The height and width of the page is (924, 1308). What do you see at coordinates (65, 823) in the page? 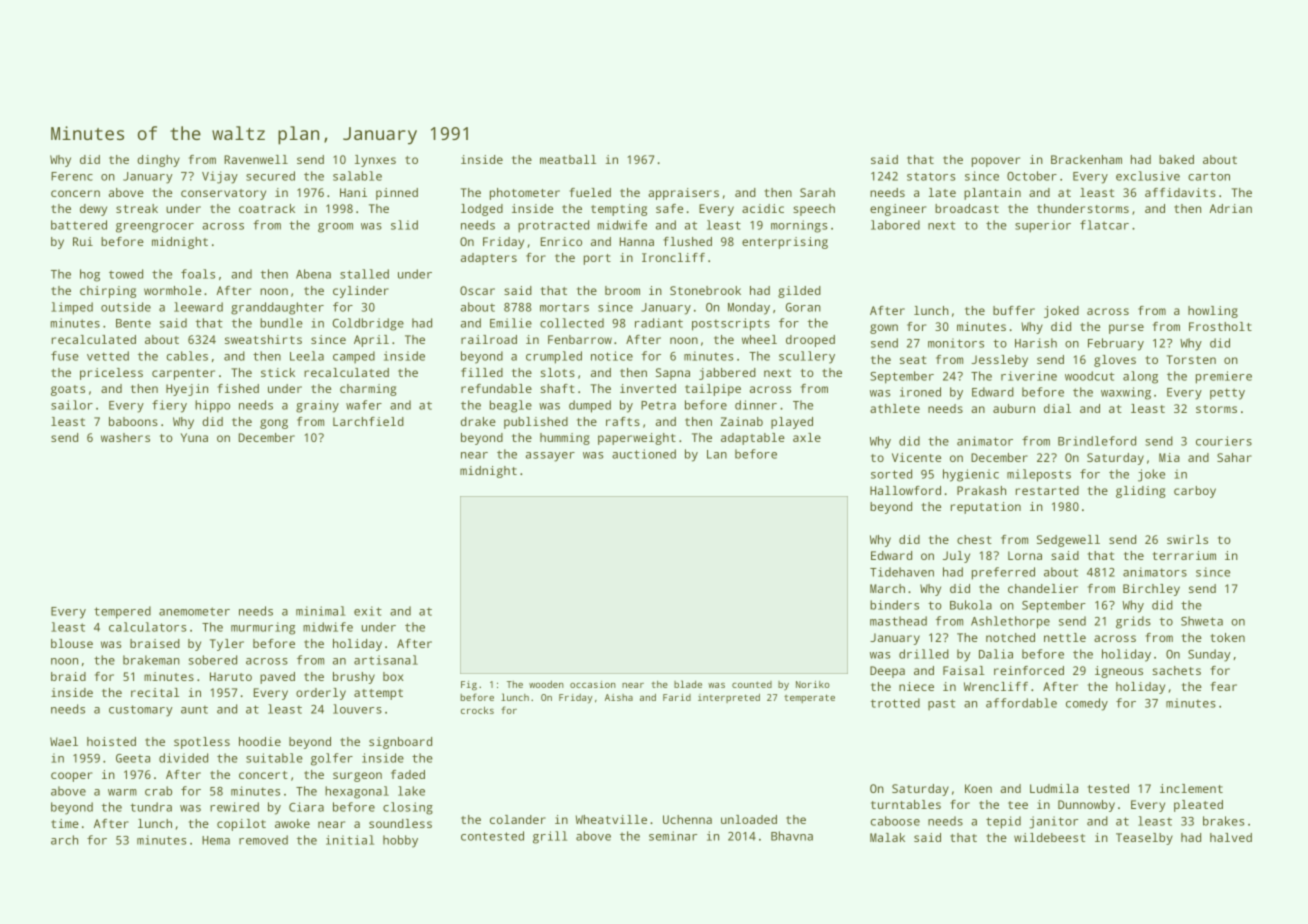
I see `time` at bounding box center [65, 823].
